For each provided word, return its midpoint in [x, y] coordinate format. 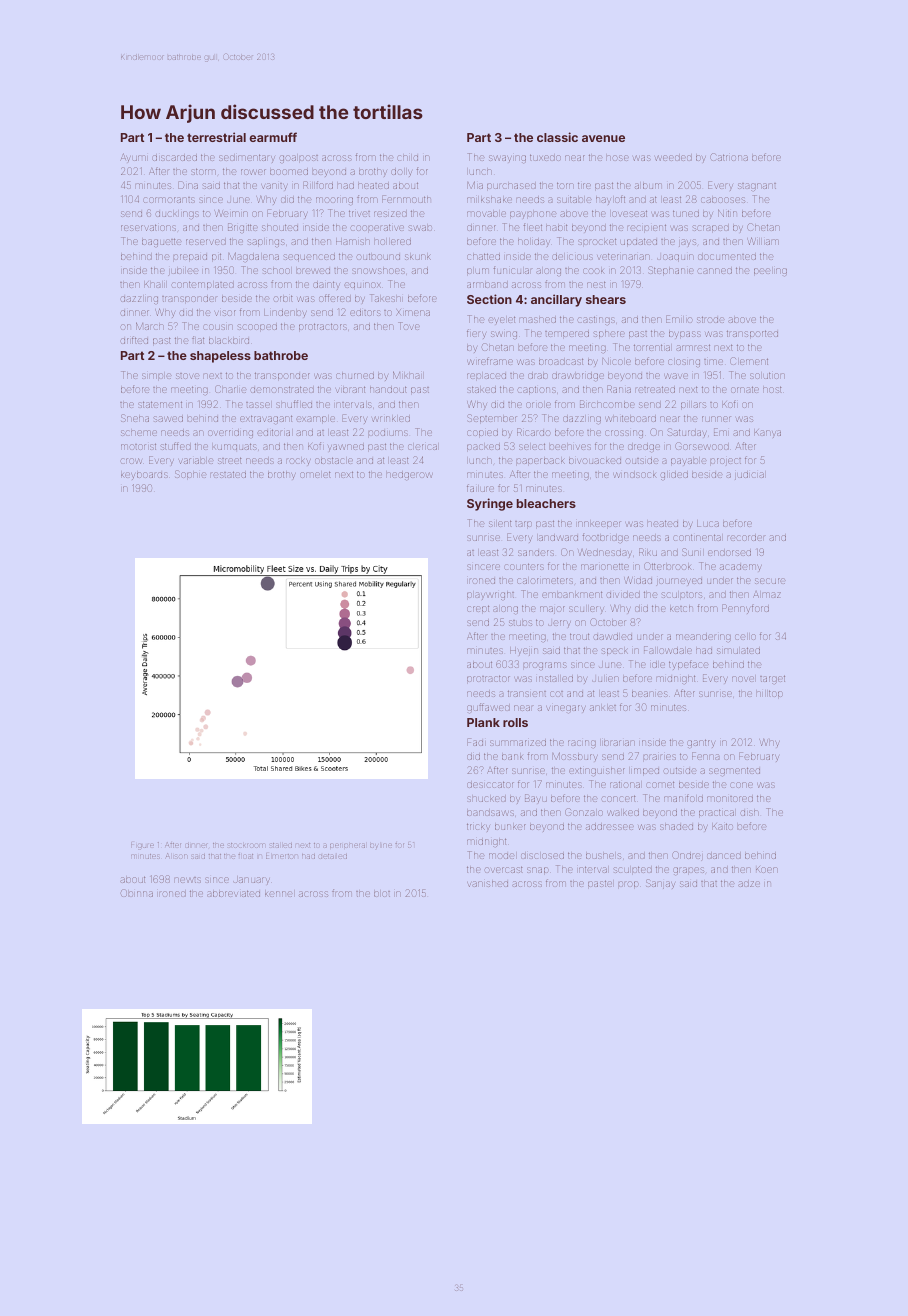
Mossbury [575, 756]
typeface [688, 665]
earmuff [273, 137]
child [408, 158]
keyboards [144, 476]
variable [196, 461]
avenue [603, 138]
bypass [685, 334]
